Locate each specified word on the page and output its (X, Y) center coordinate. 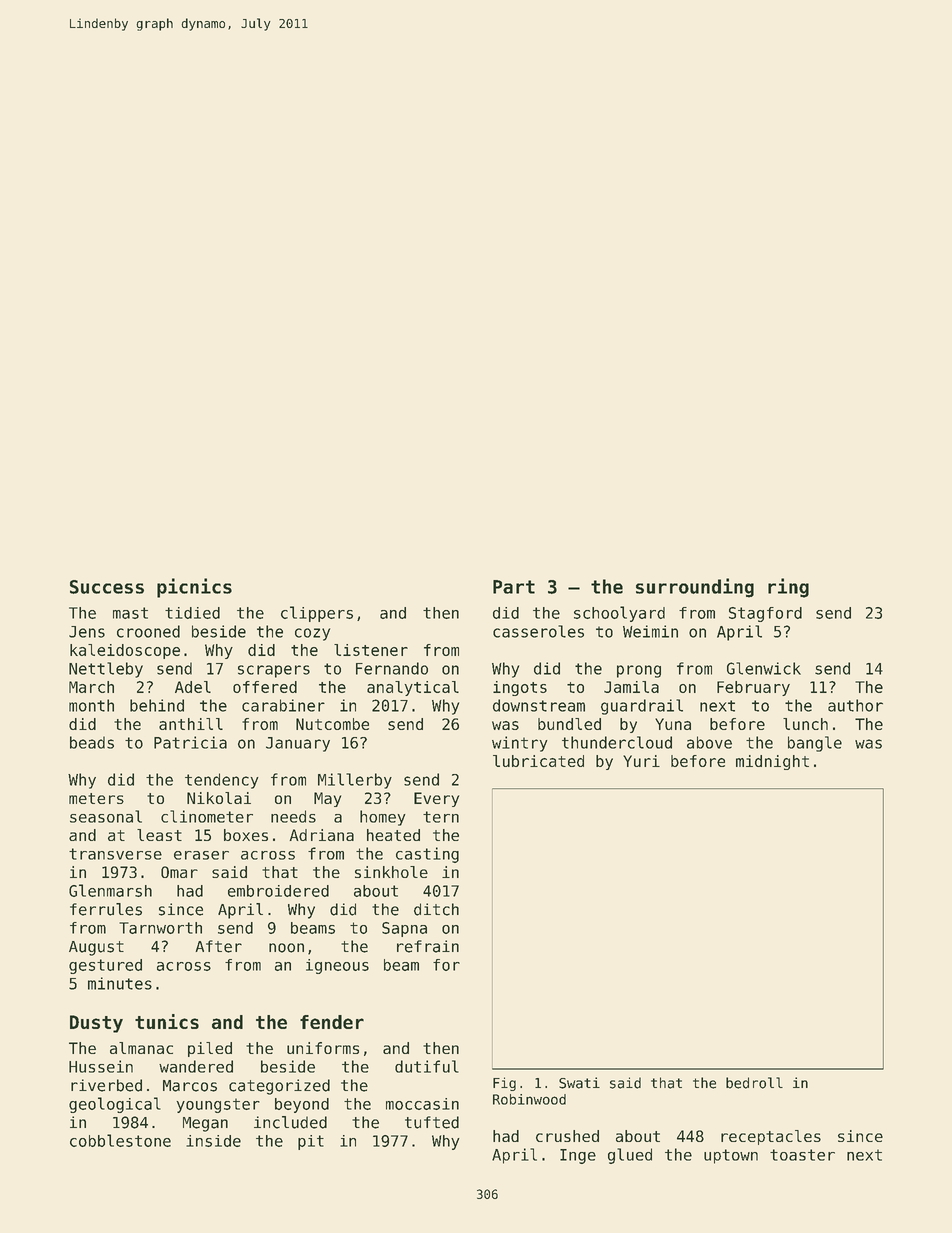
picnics (194, 588)
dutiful (427, 1066)
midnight (772, 762)
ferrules (106, 909)
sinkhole (391, 872)
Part (514, 587)
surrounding (695, 588)
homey (382, 818)
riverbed (106, 1085)
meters (96, 798)
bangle (815, 744)
